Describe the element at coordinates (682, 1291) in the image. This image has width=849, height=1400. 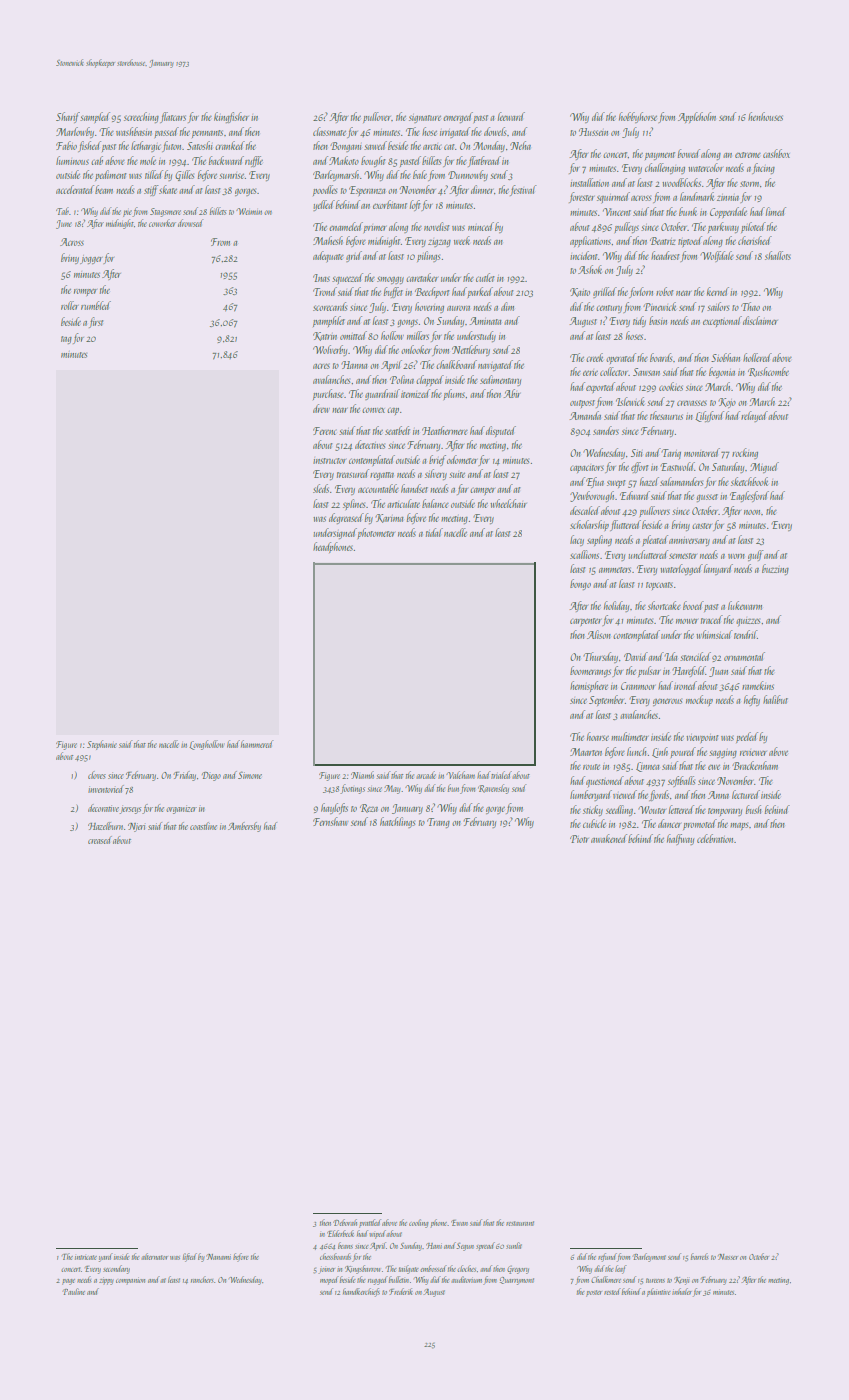
I see `inhaler` at that location.
